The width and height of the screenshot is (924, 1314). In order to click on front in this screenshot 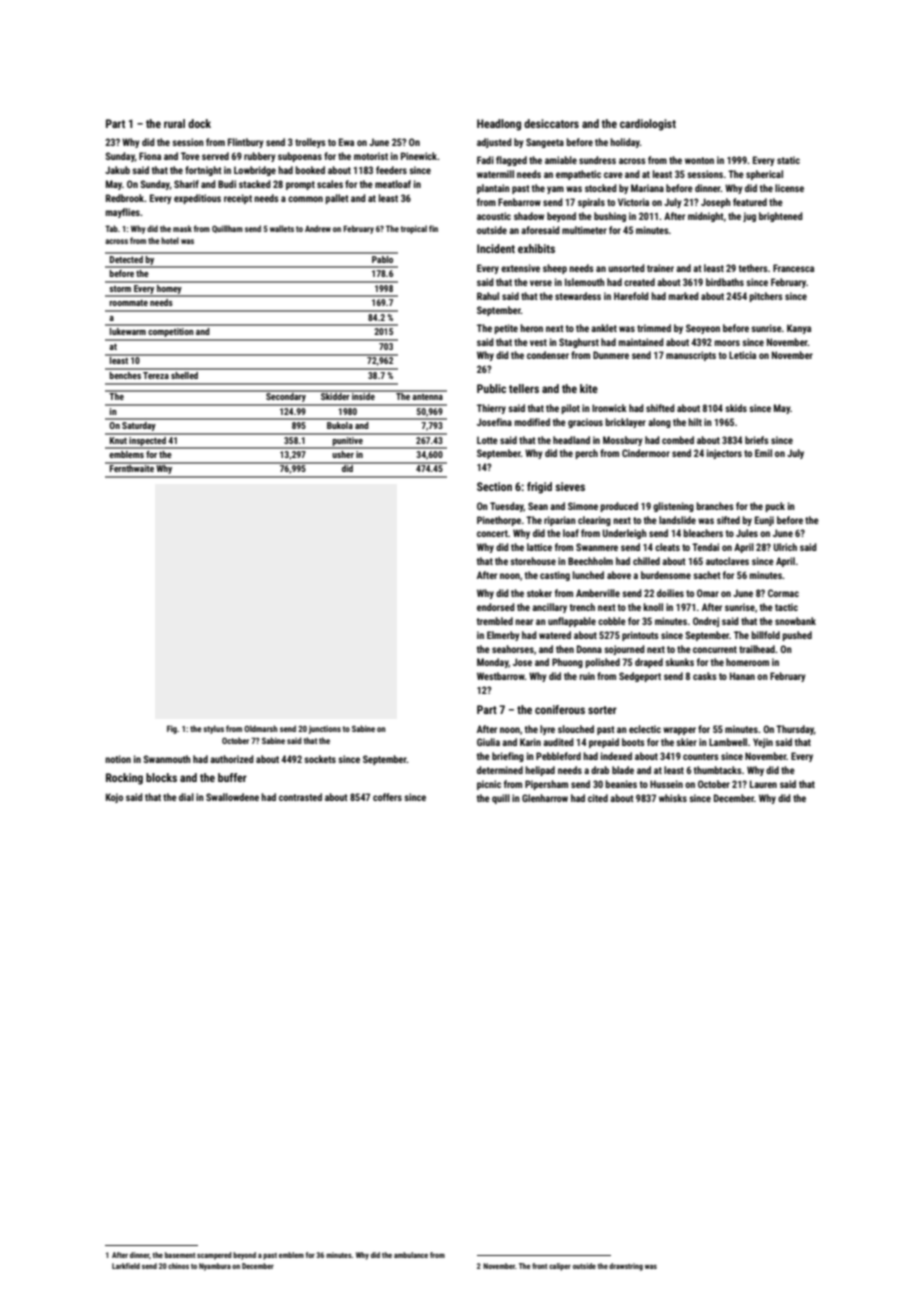, I will do `click(540, 1266)`.
